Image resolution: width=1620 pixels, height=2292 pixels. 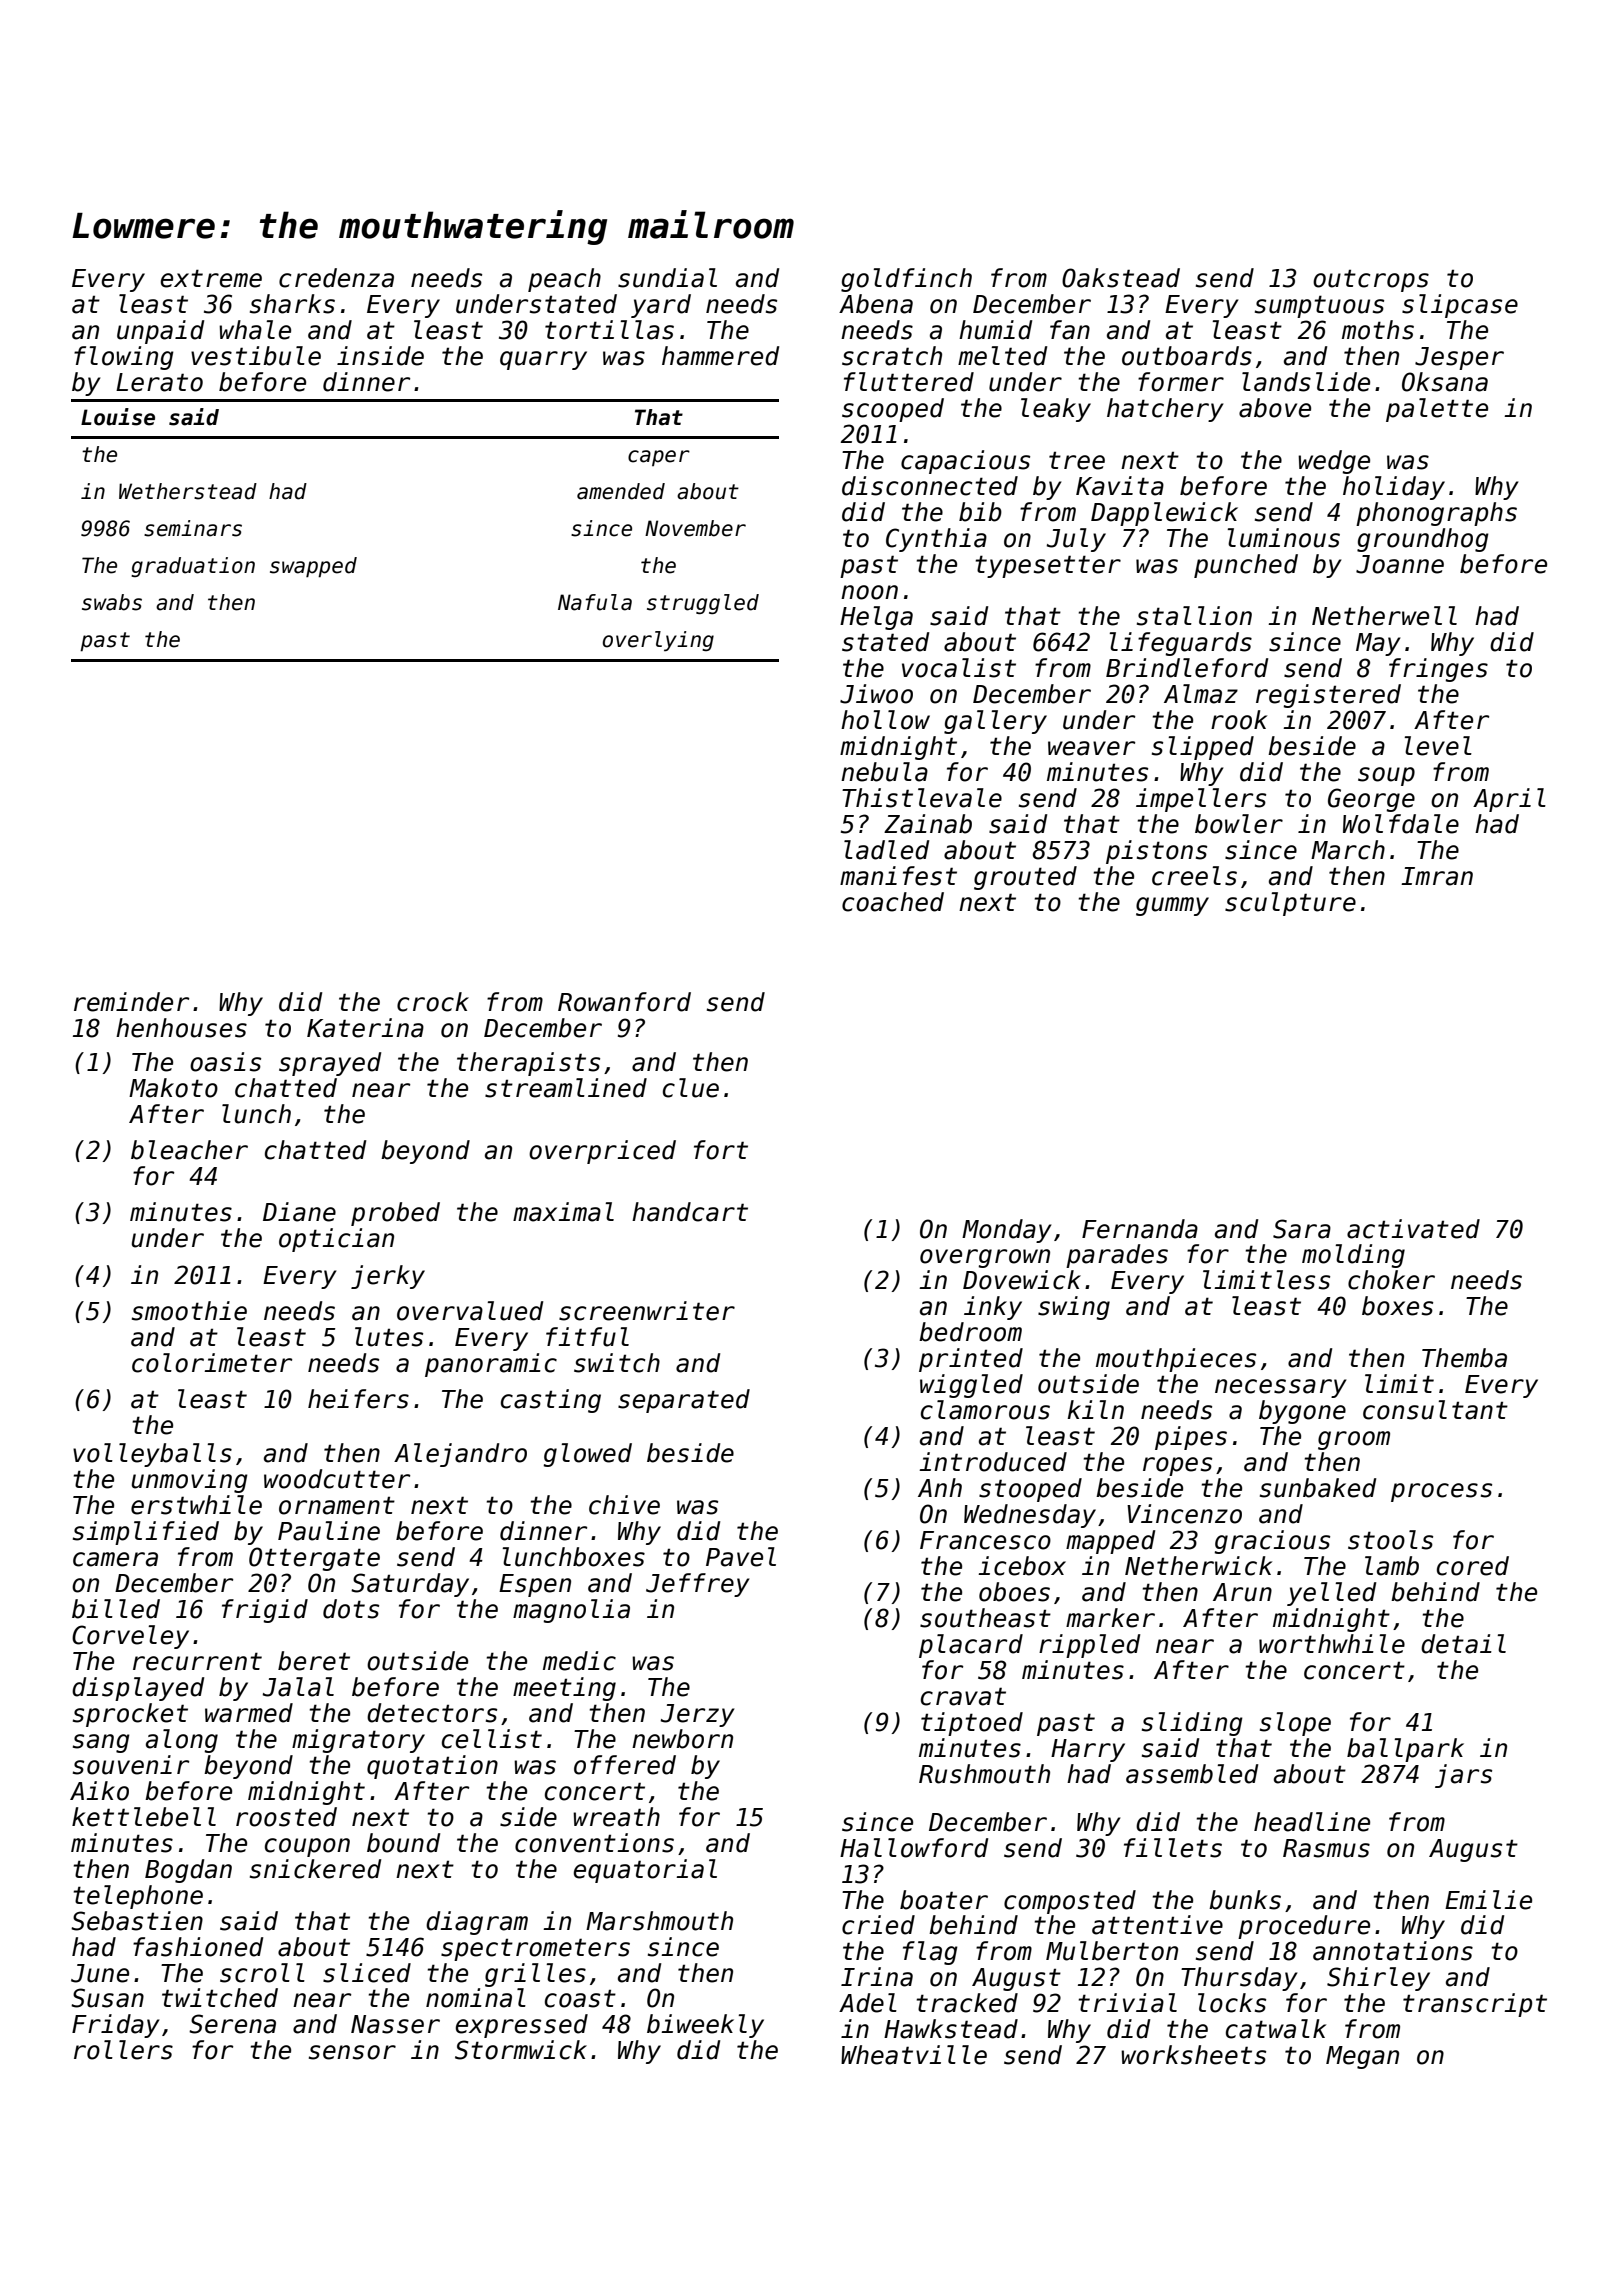 I want to click on bleacher, so click(x=189, y=1150).
